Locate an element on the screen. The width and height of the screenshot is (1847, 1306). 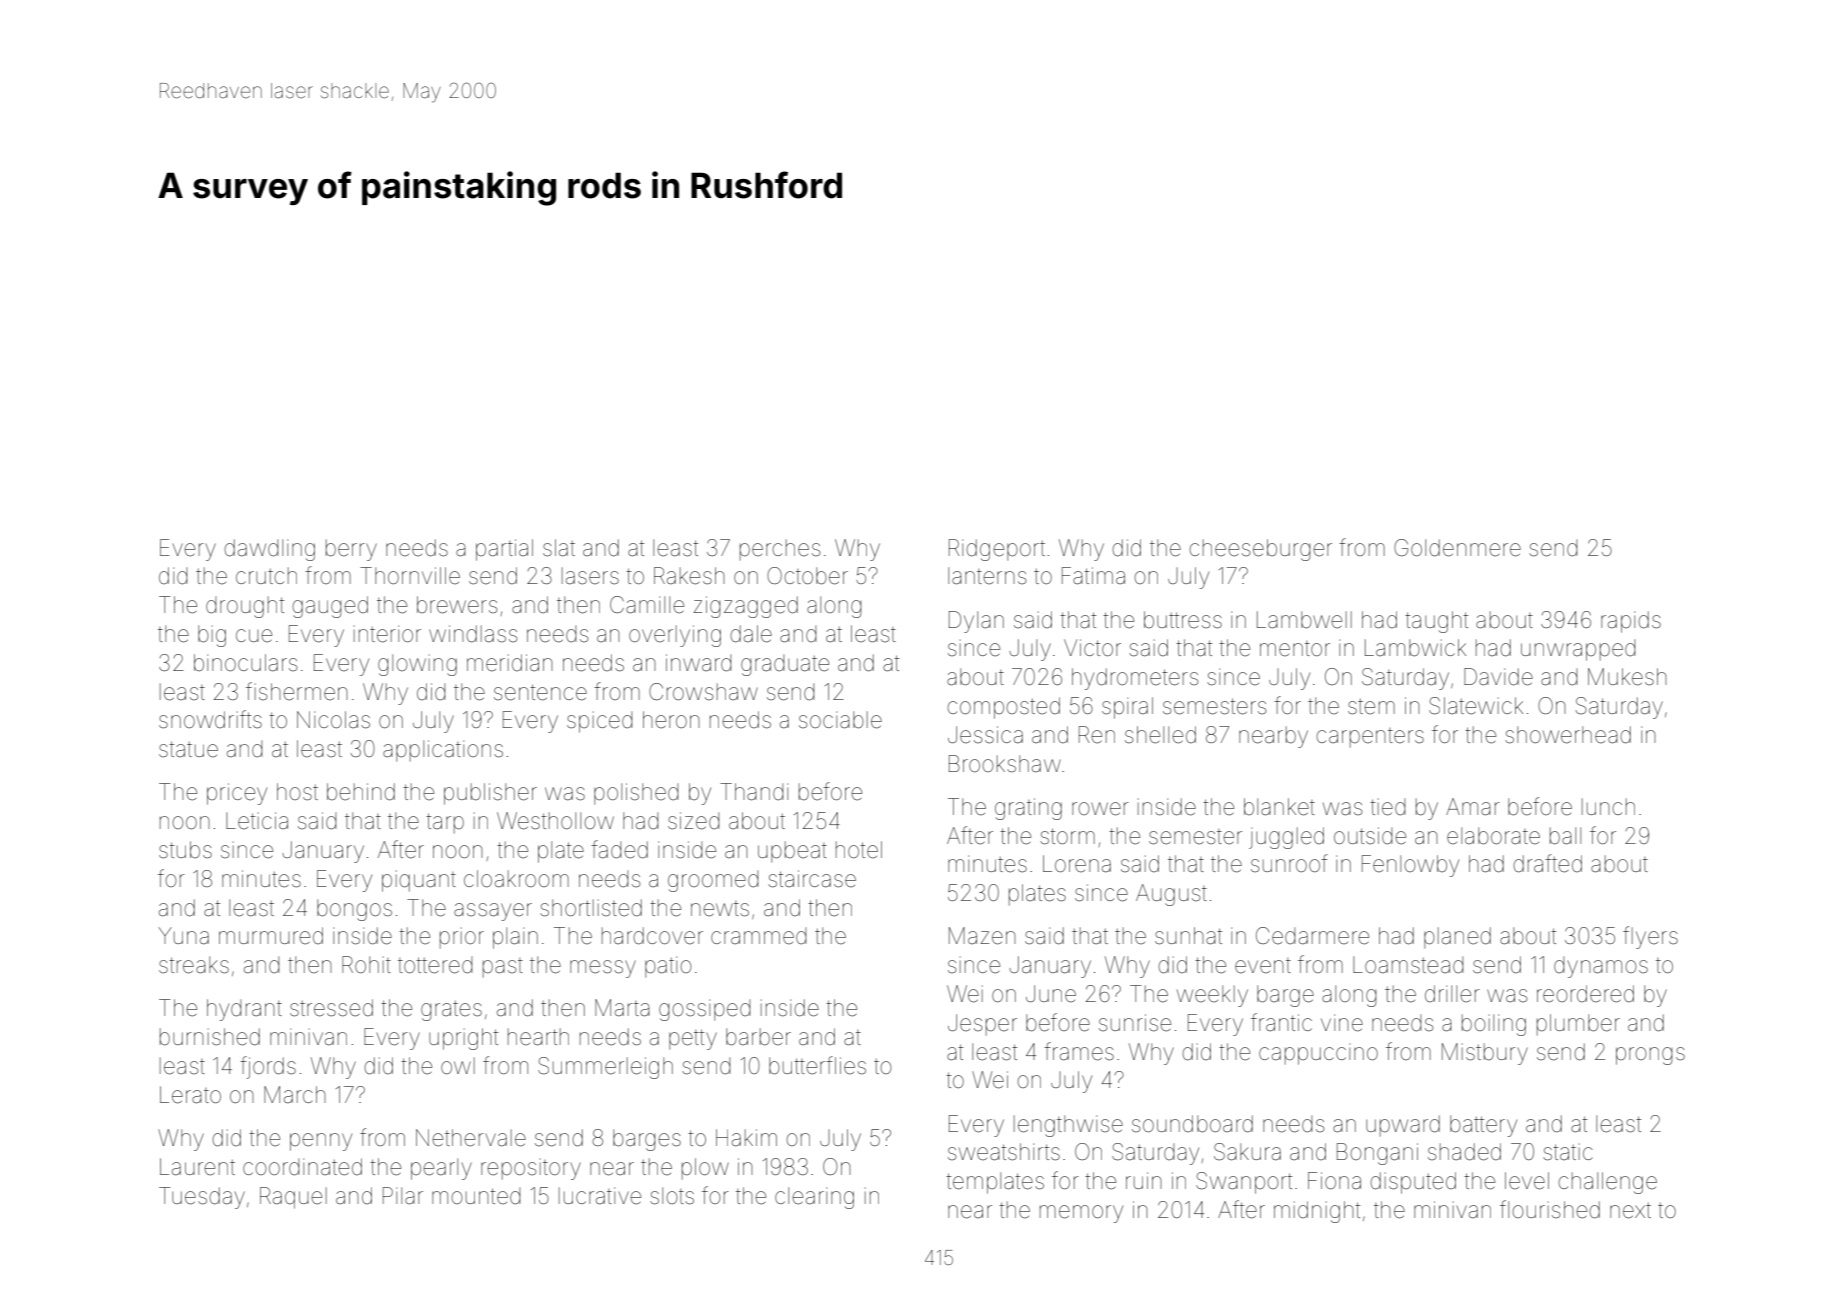
taught is located at coordinates (1436, 622).
